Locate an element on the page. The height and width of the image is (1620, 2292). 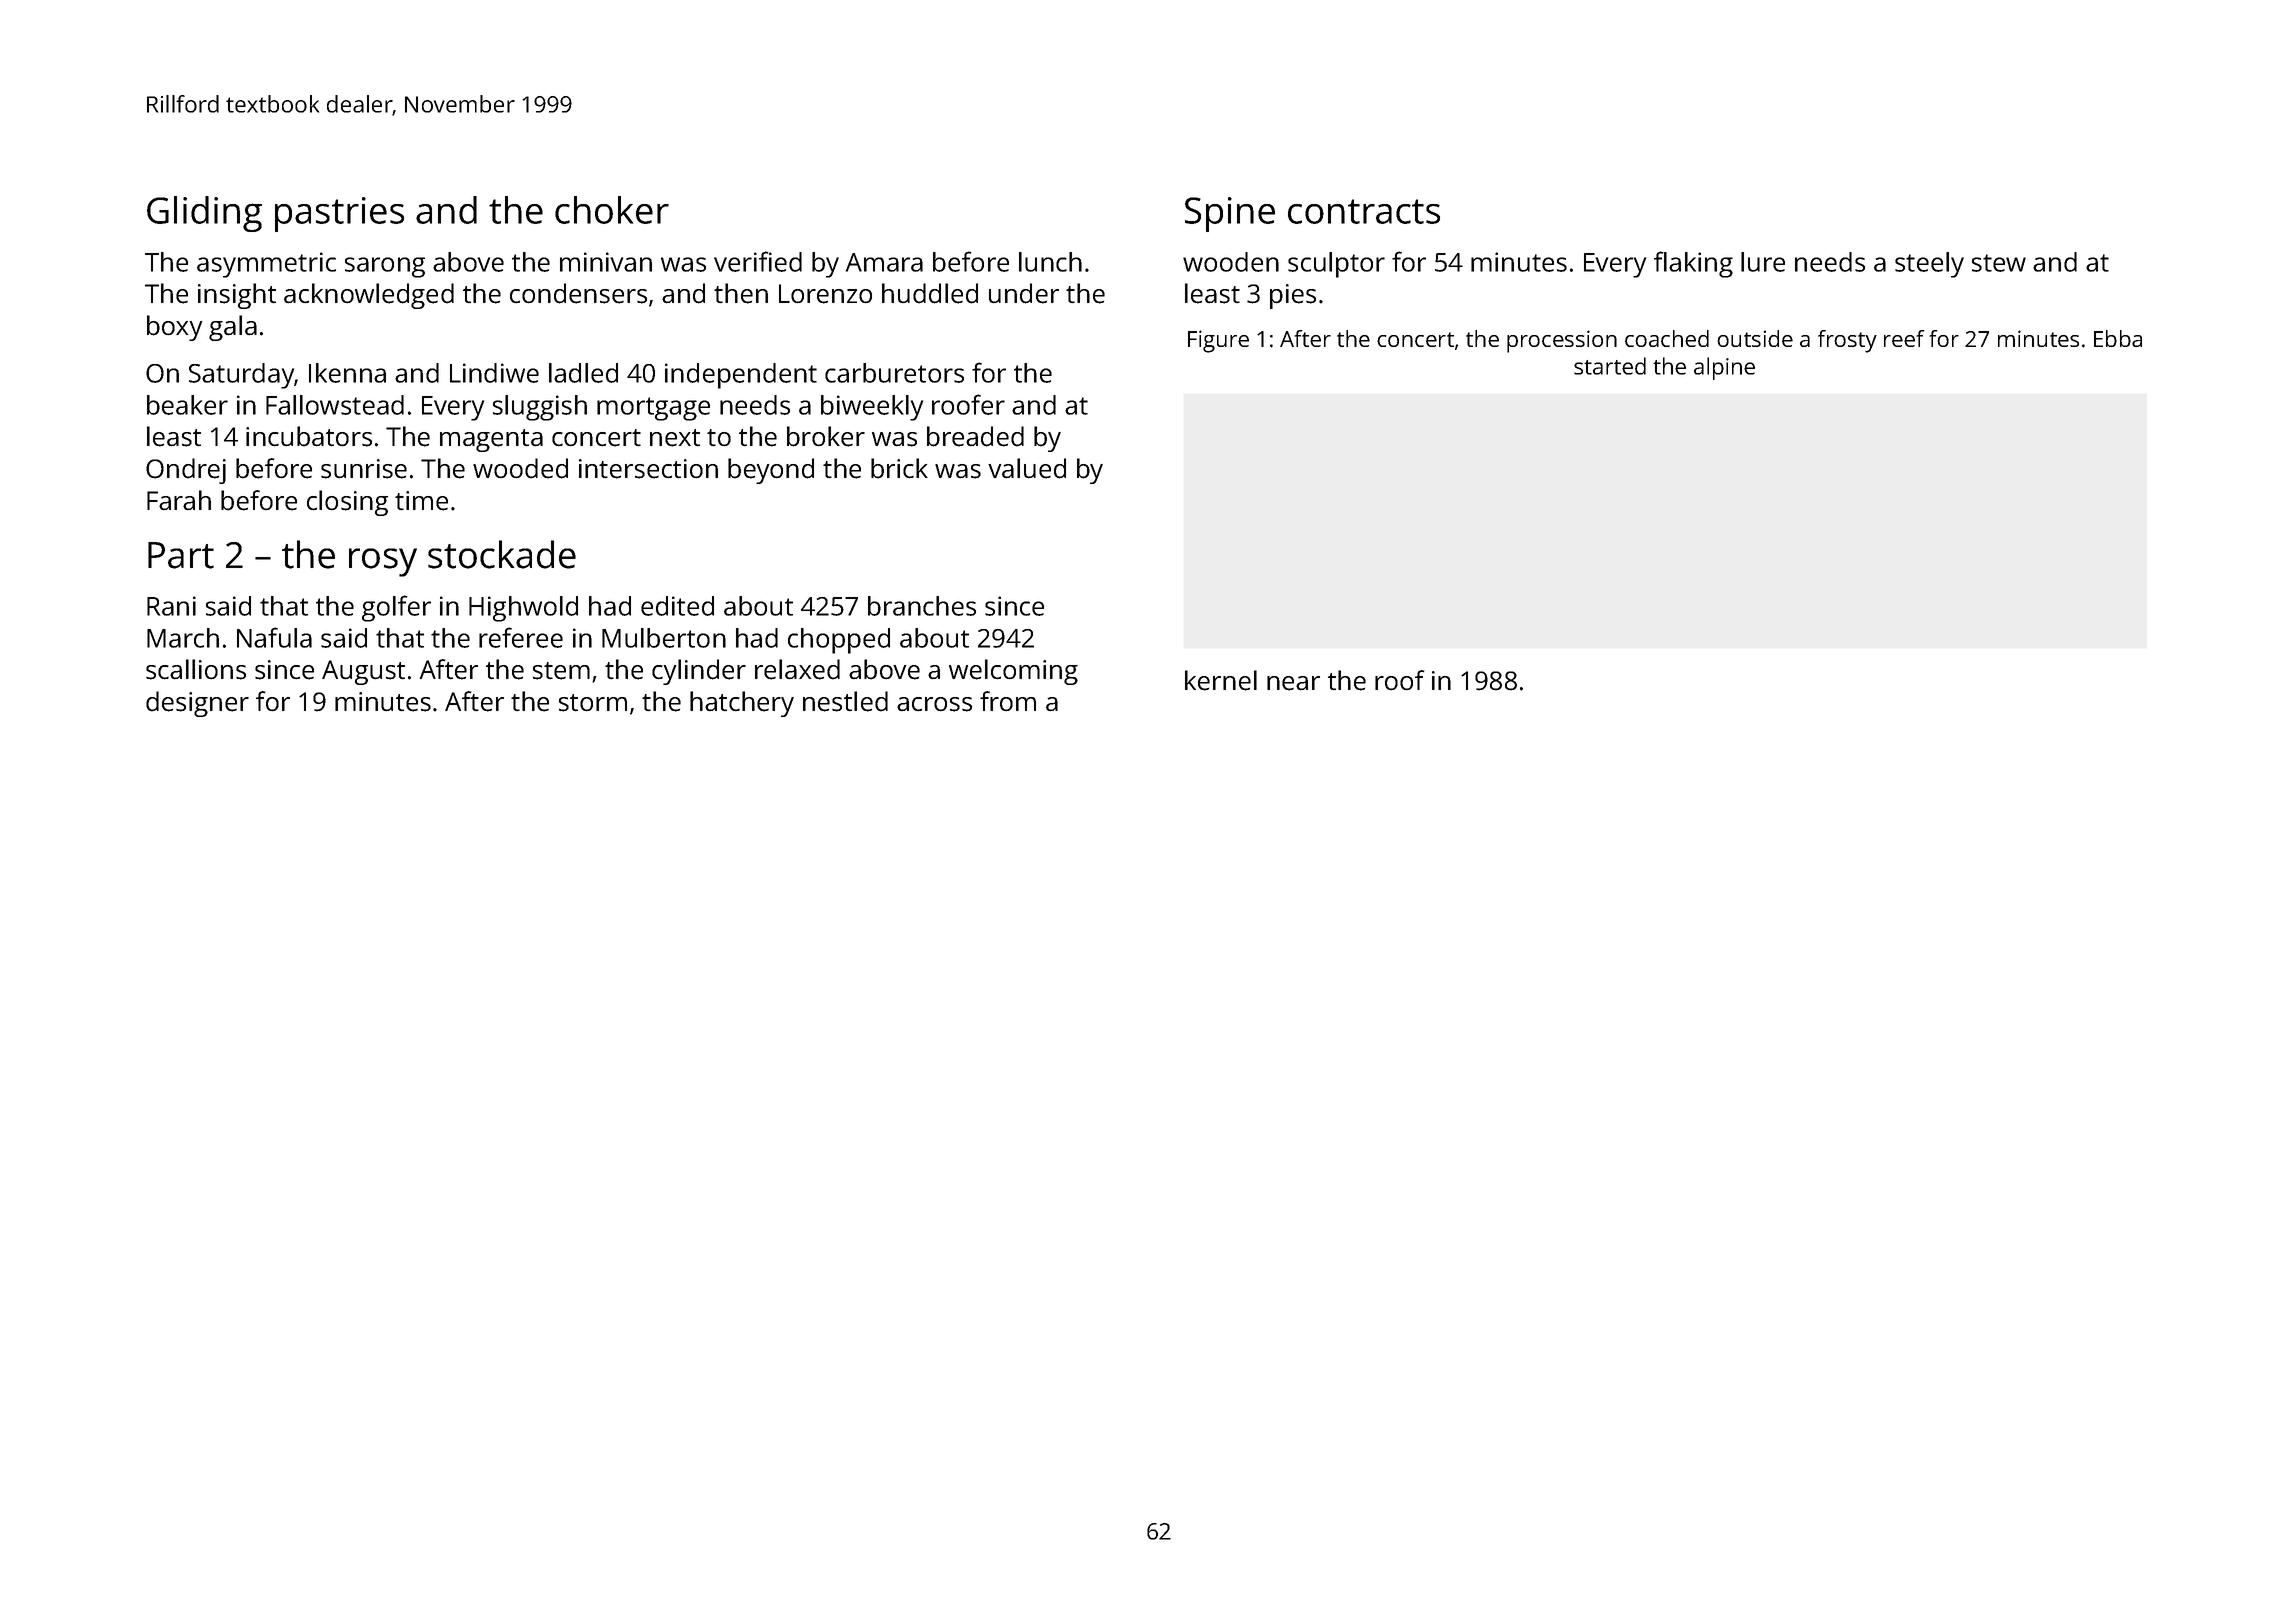
choker is located at coordinates (612, 210).
